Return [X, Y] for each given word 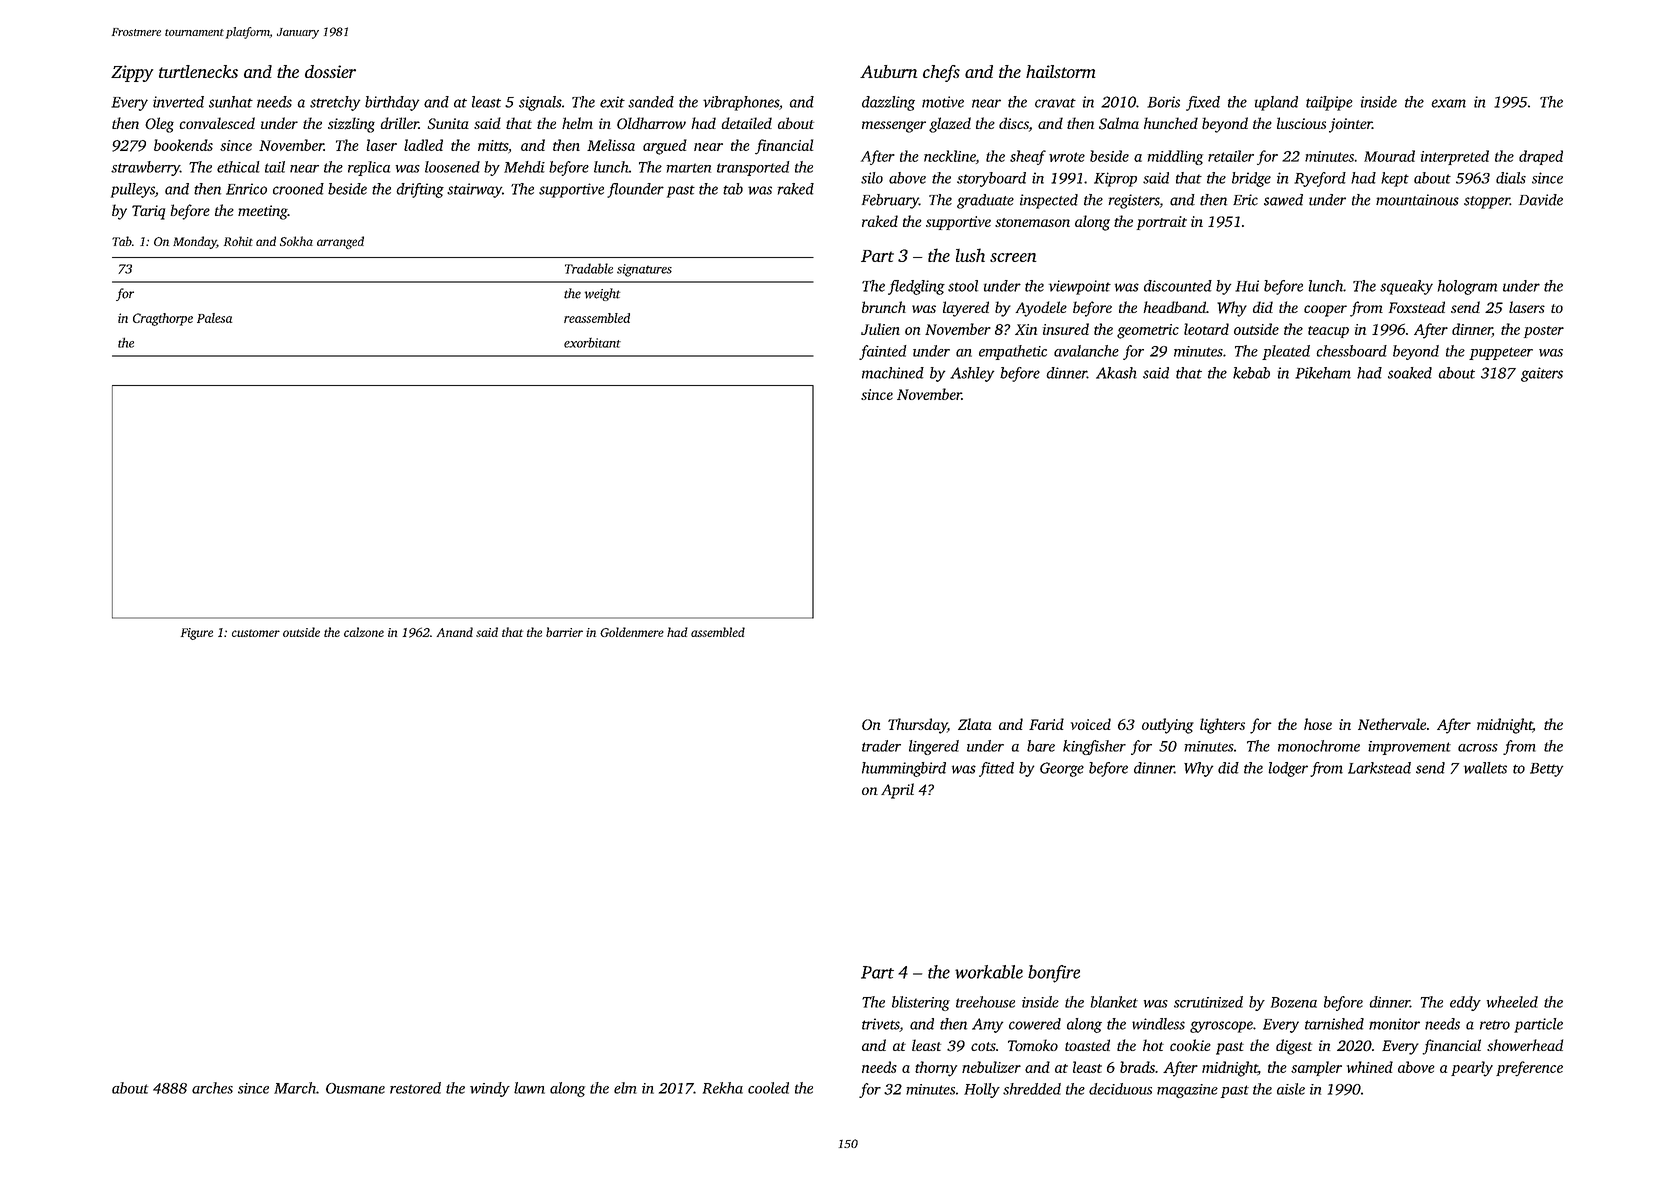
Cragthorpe [163, 319]
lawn [529, 1088]
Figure [197, 634]
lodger [1288, 769]
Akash [1116, 373]
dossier [330, 71]
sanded [651, 102]
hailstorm [1060, 71]
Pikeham [1323, 373]
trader [881, 746]
